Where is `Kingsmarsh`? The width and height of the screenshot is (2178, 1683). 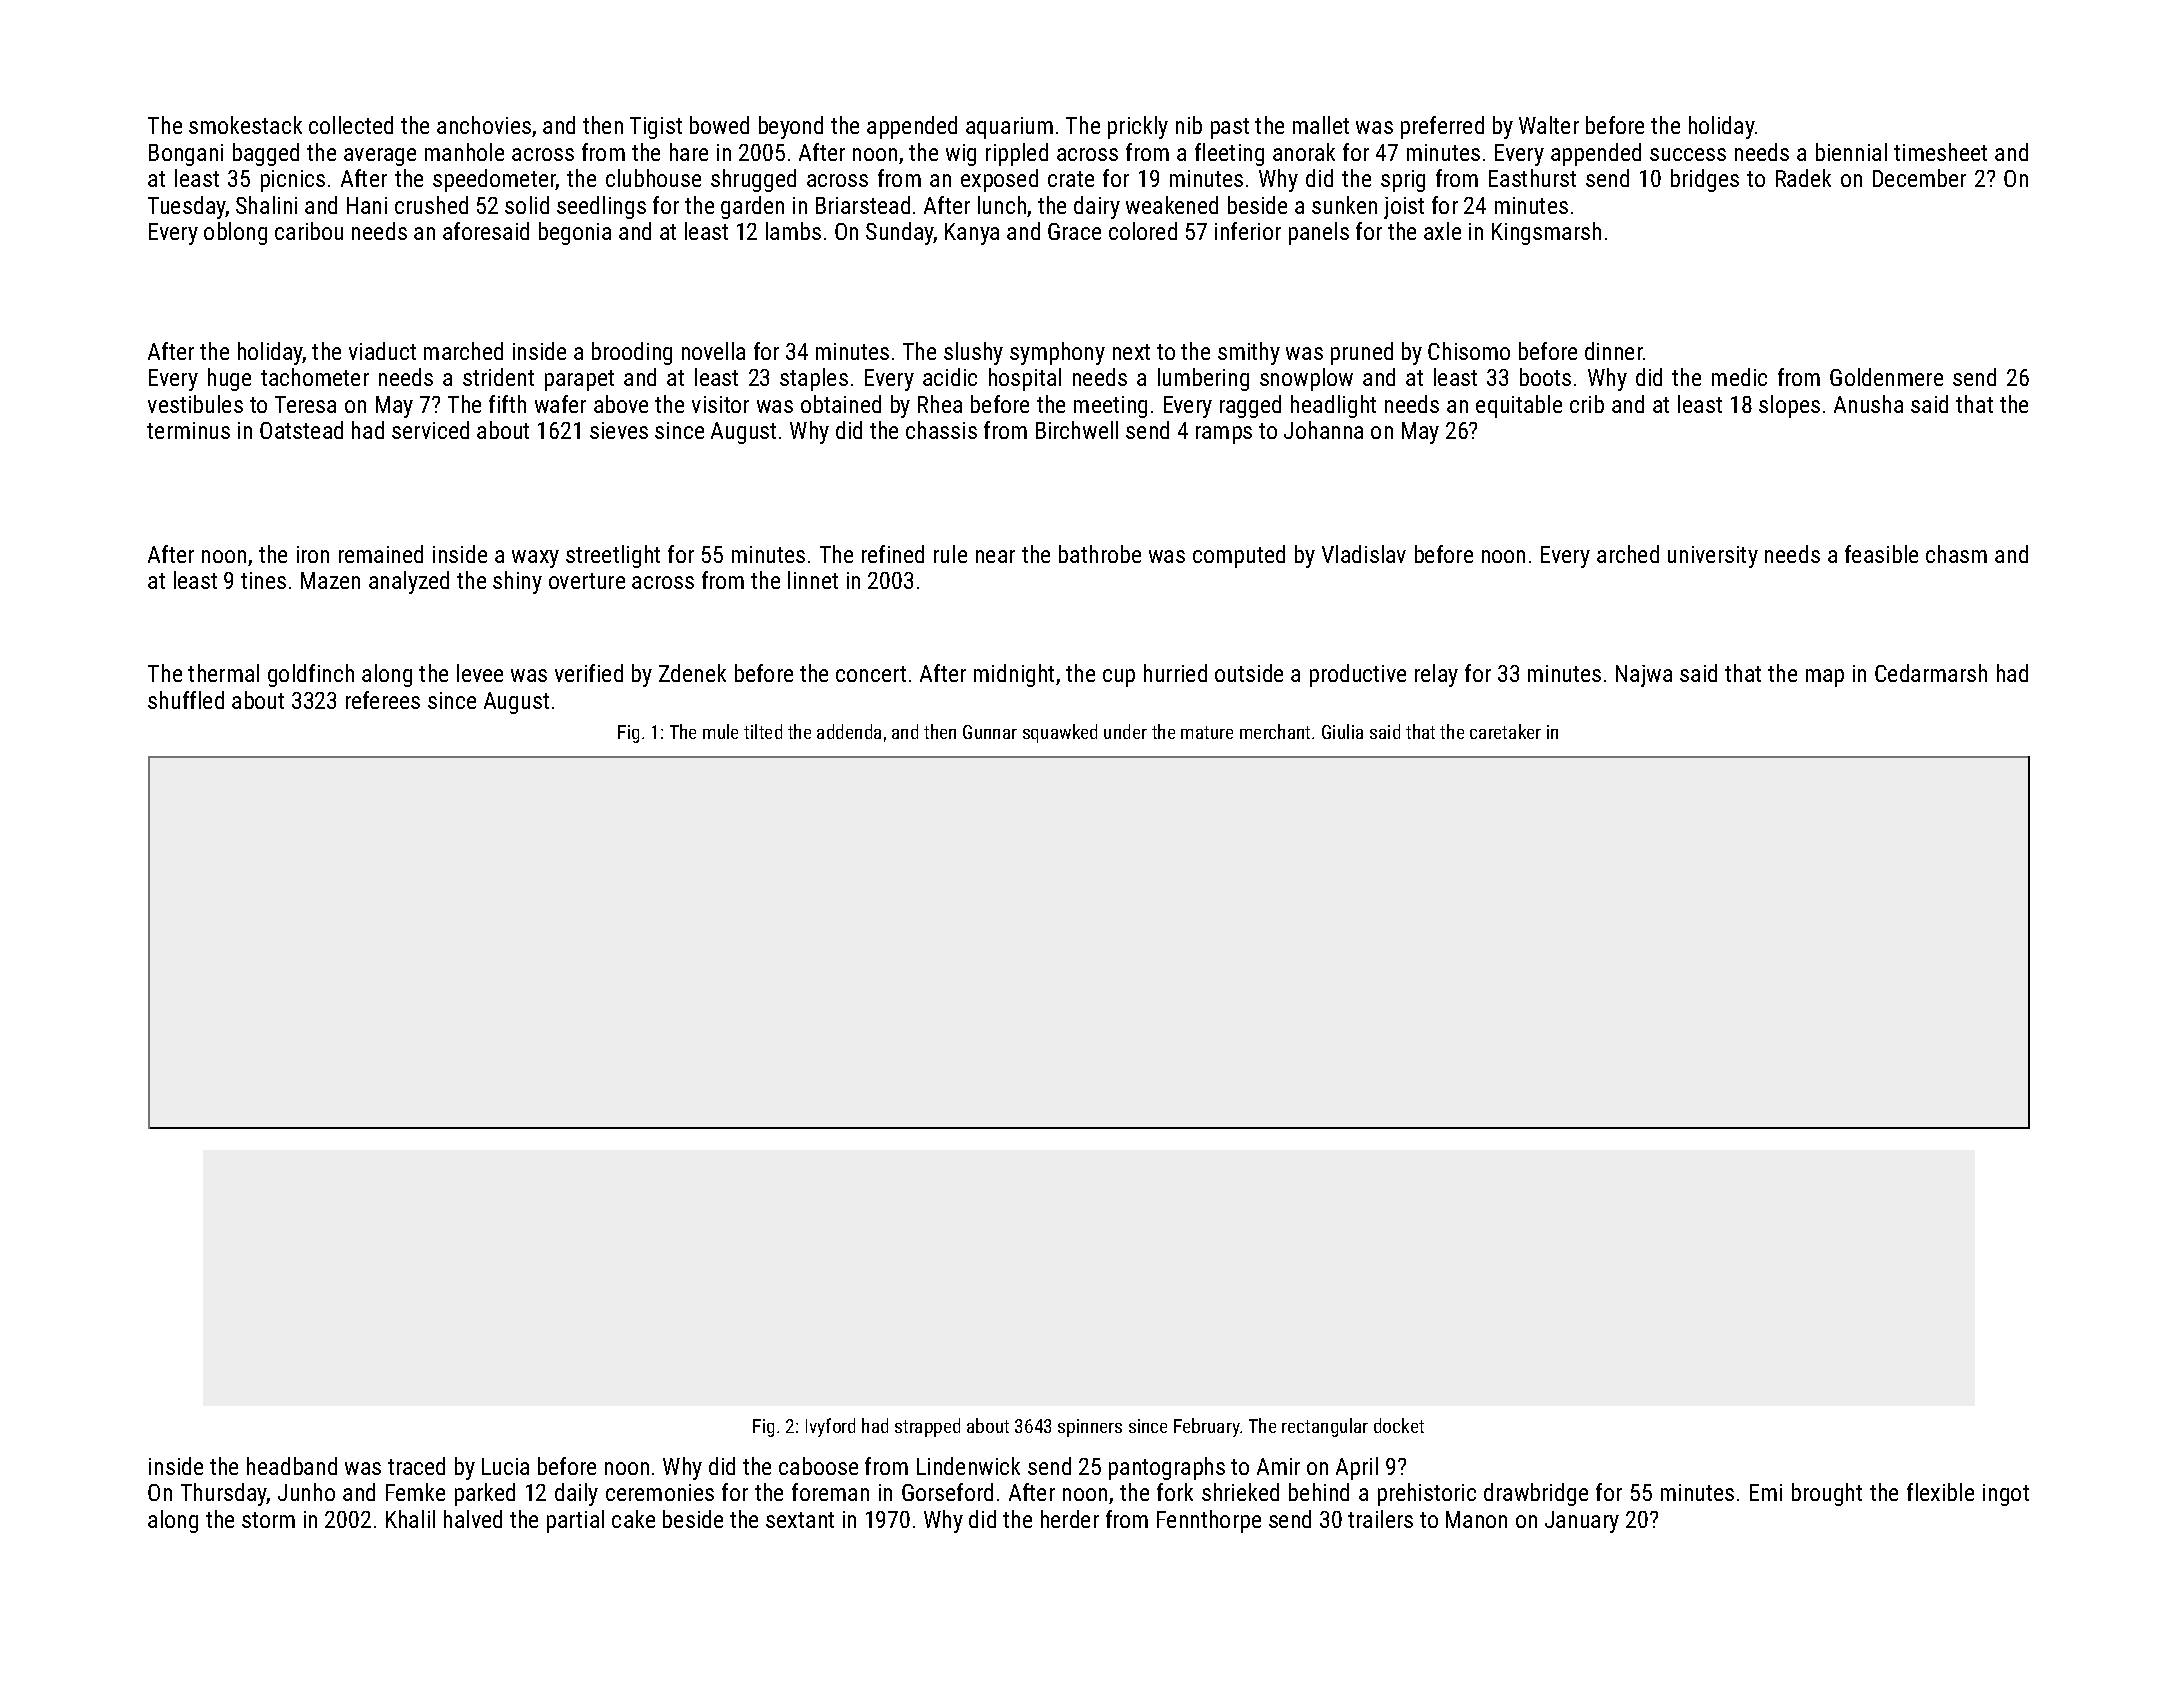
Kingsmarsh is located at coordinates (1546, 233).
